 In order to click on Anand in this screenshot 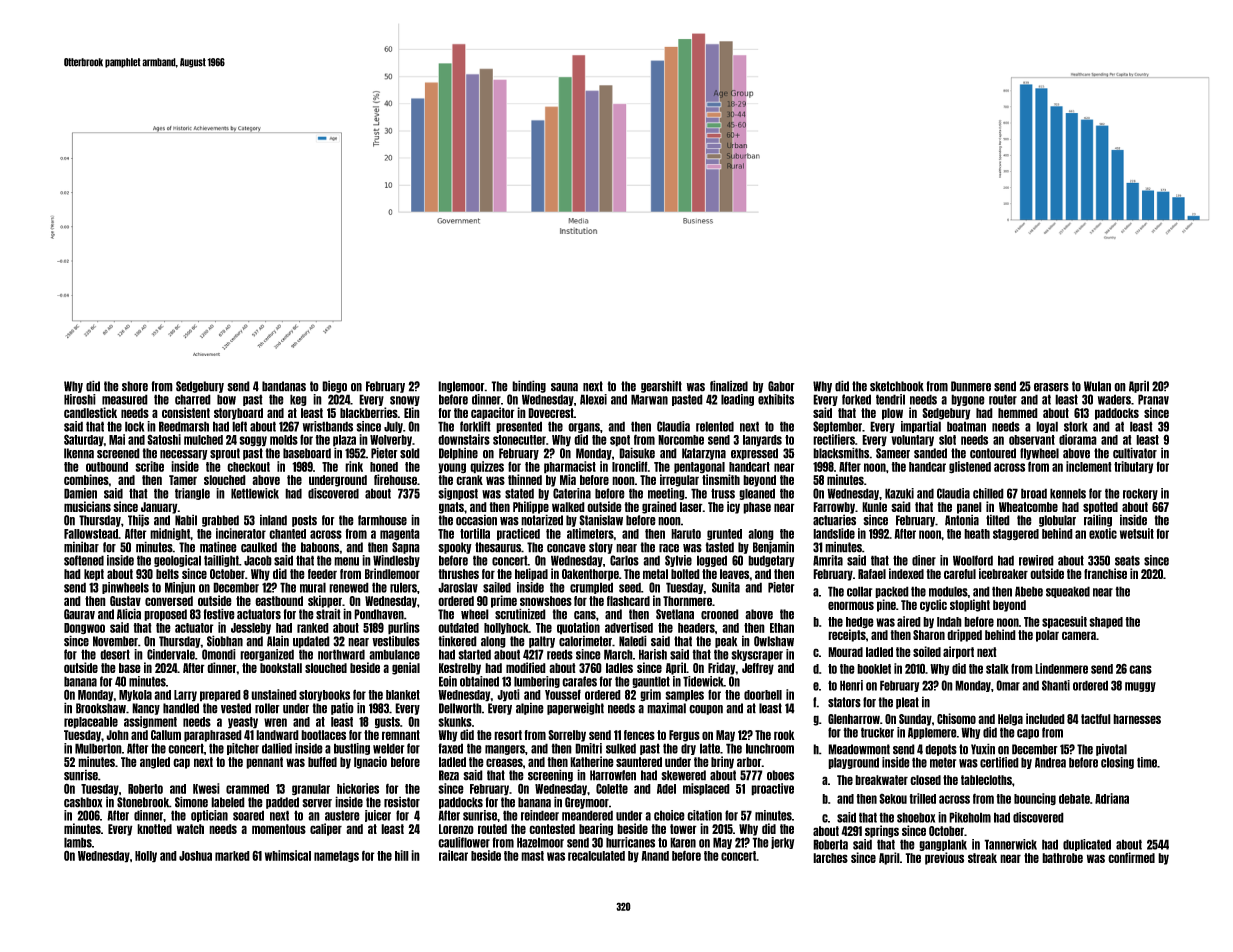, I will do `click(655, 856)`.
